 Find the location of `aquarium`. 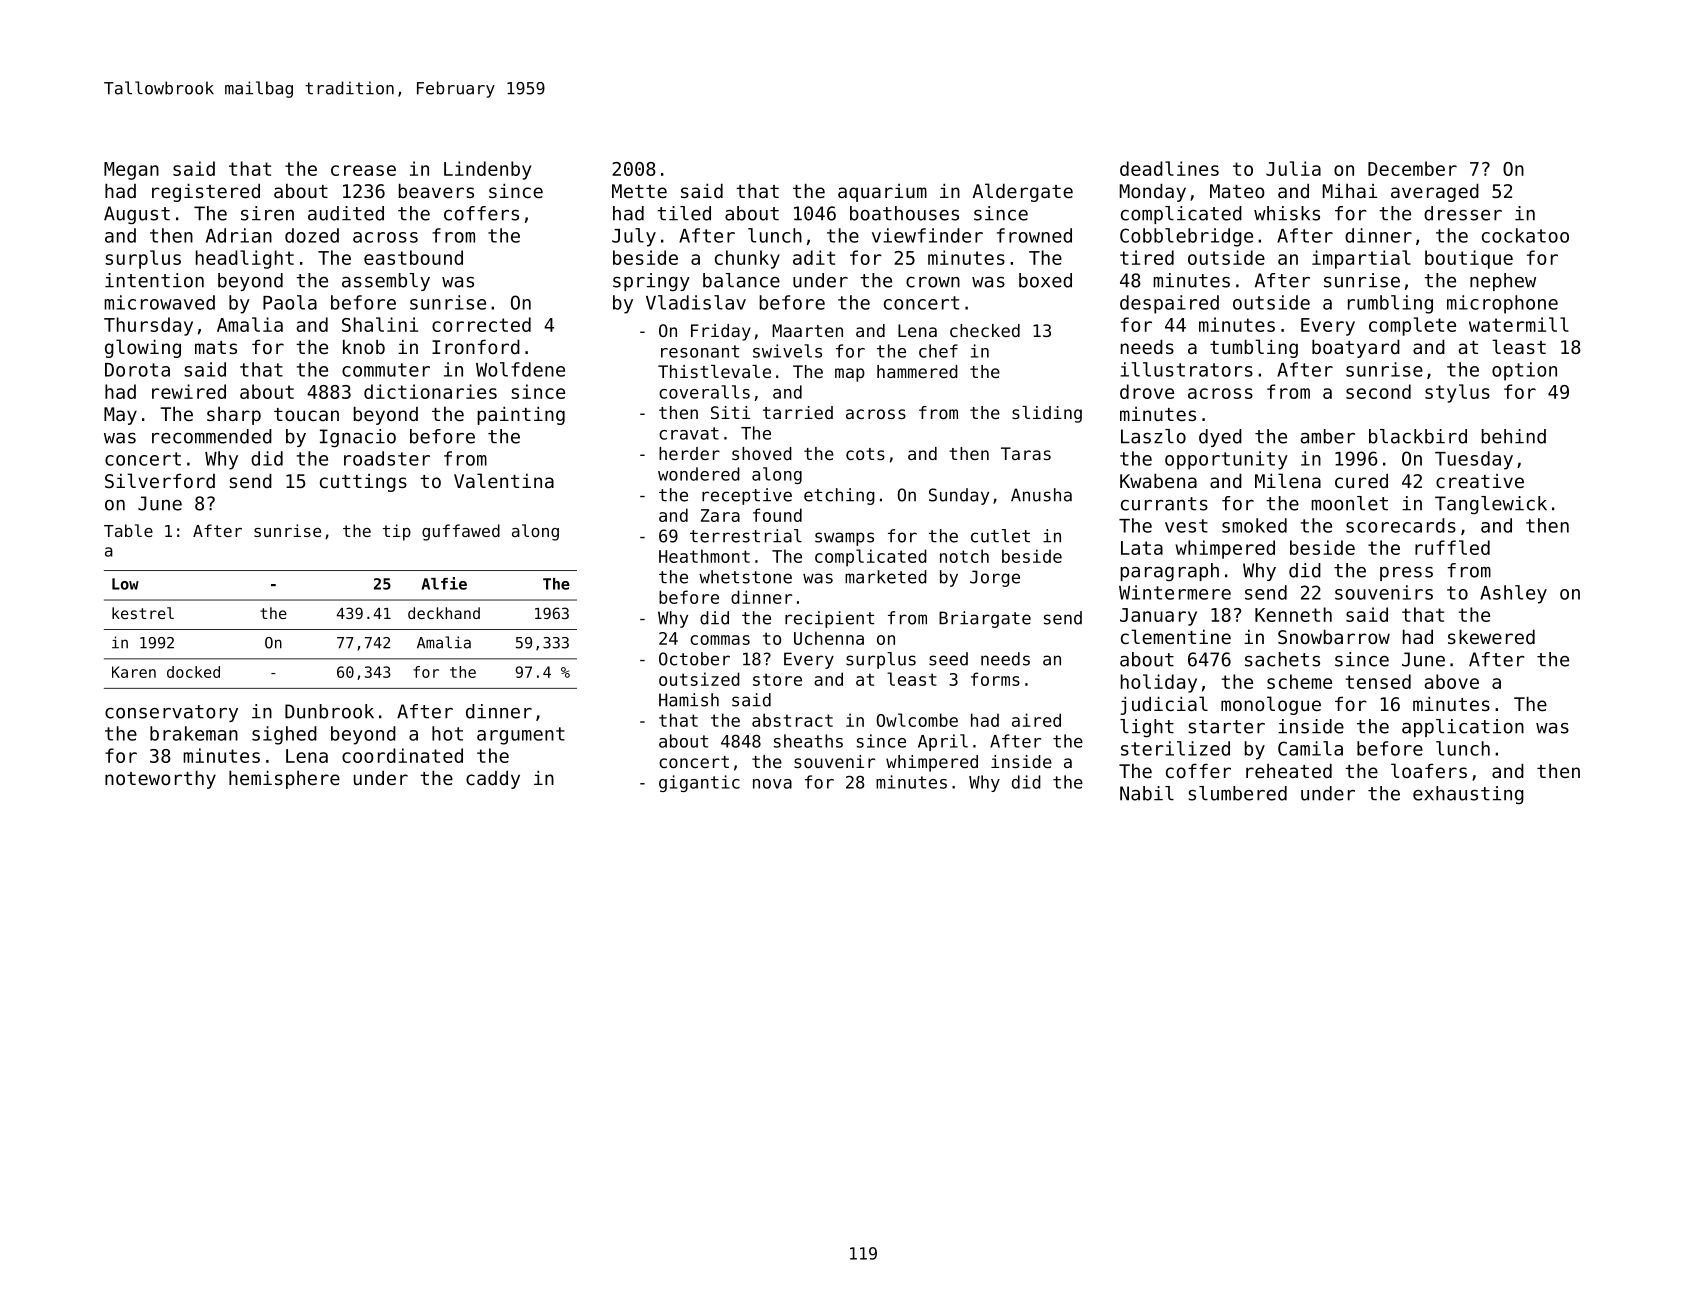

aquarium is located at coordinates (882, 193).
